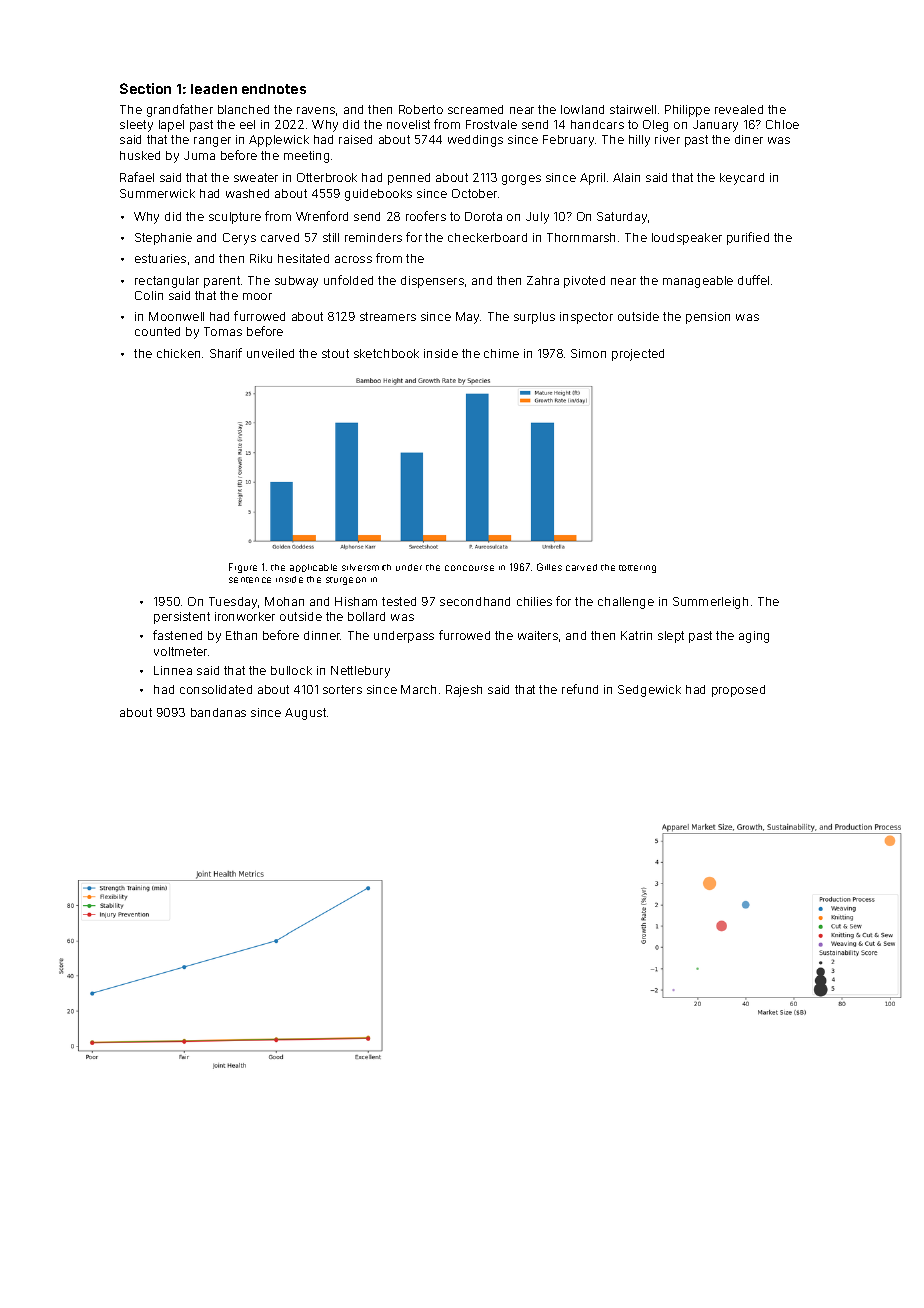  I want to click on Cerys, so click(239, 239).
